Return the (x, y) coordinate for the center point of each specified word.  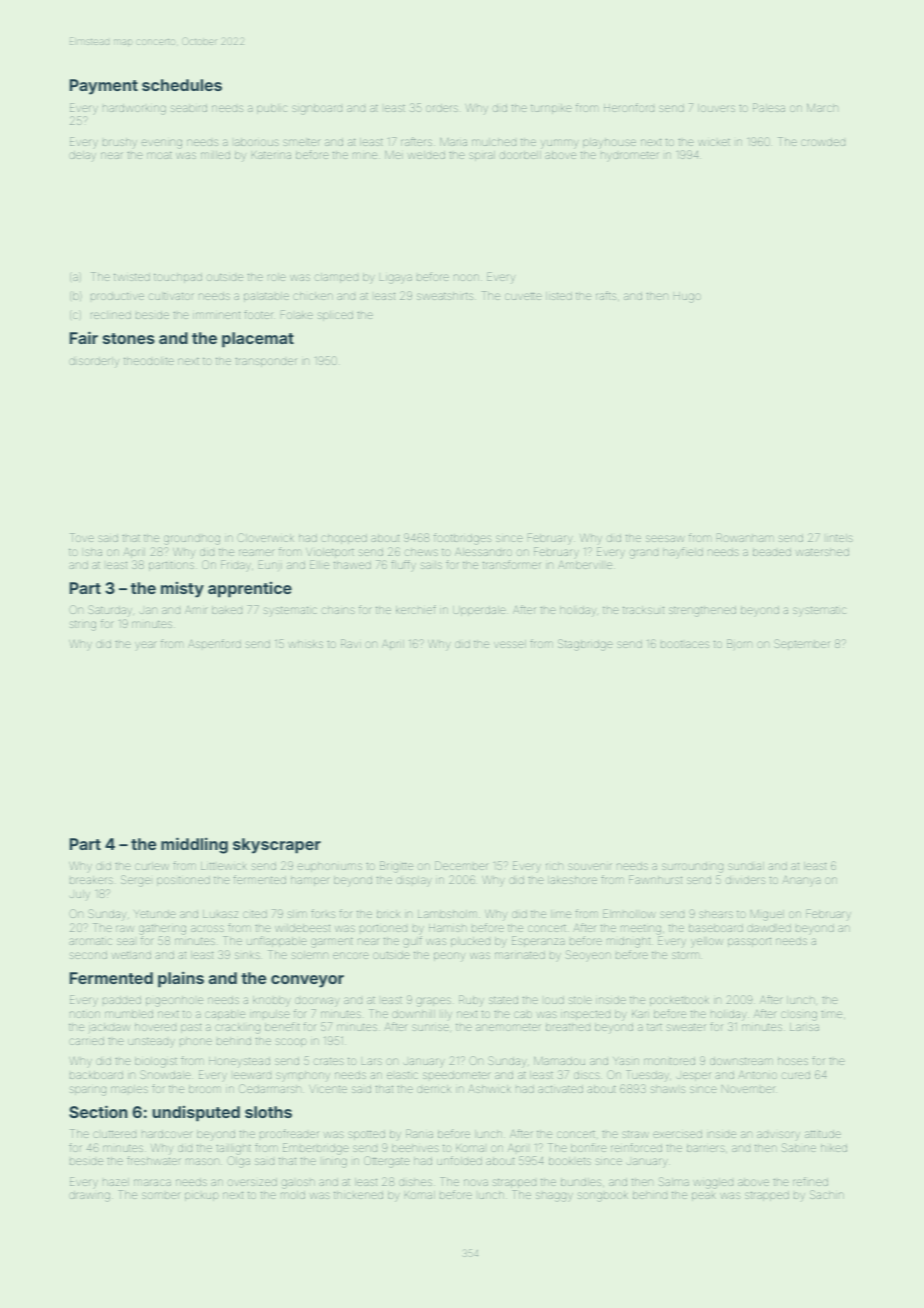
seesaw (665, 538)
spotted (366, 1135)
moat (159, 155)
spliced (335, 316)
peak (704, 1196)
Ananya (801, 881)
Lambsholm (447, 914)
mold (293, 1195)
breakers (91, 880)
